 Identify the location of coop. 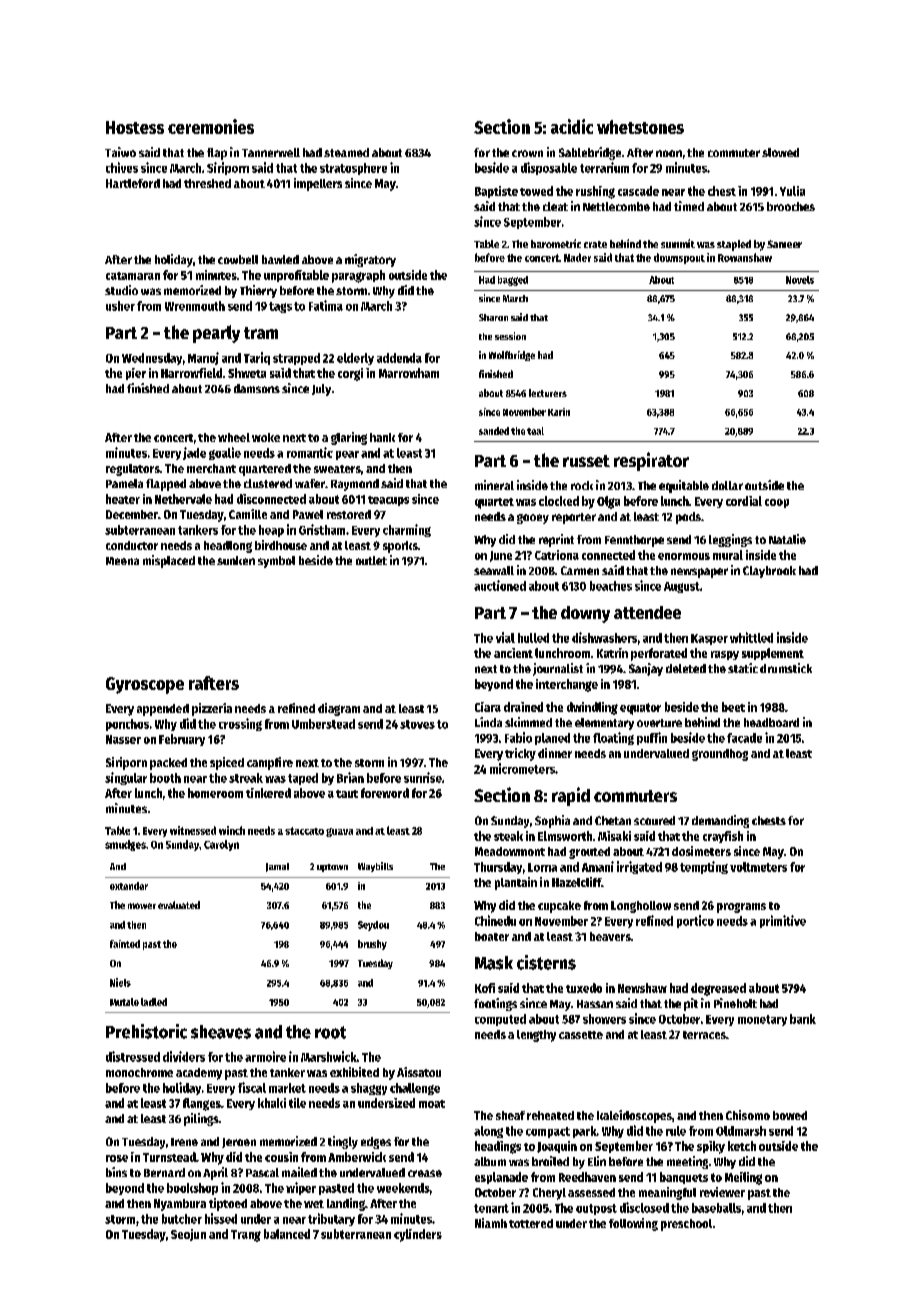
(777, 503).
